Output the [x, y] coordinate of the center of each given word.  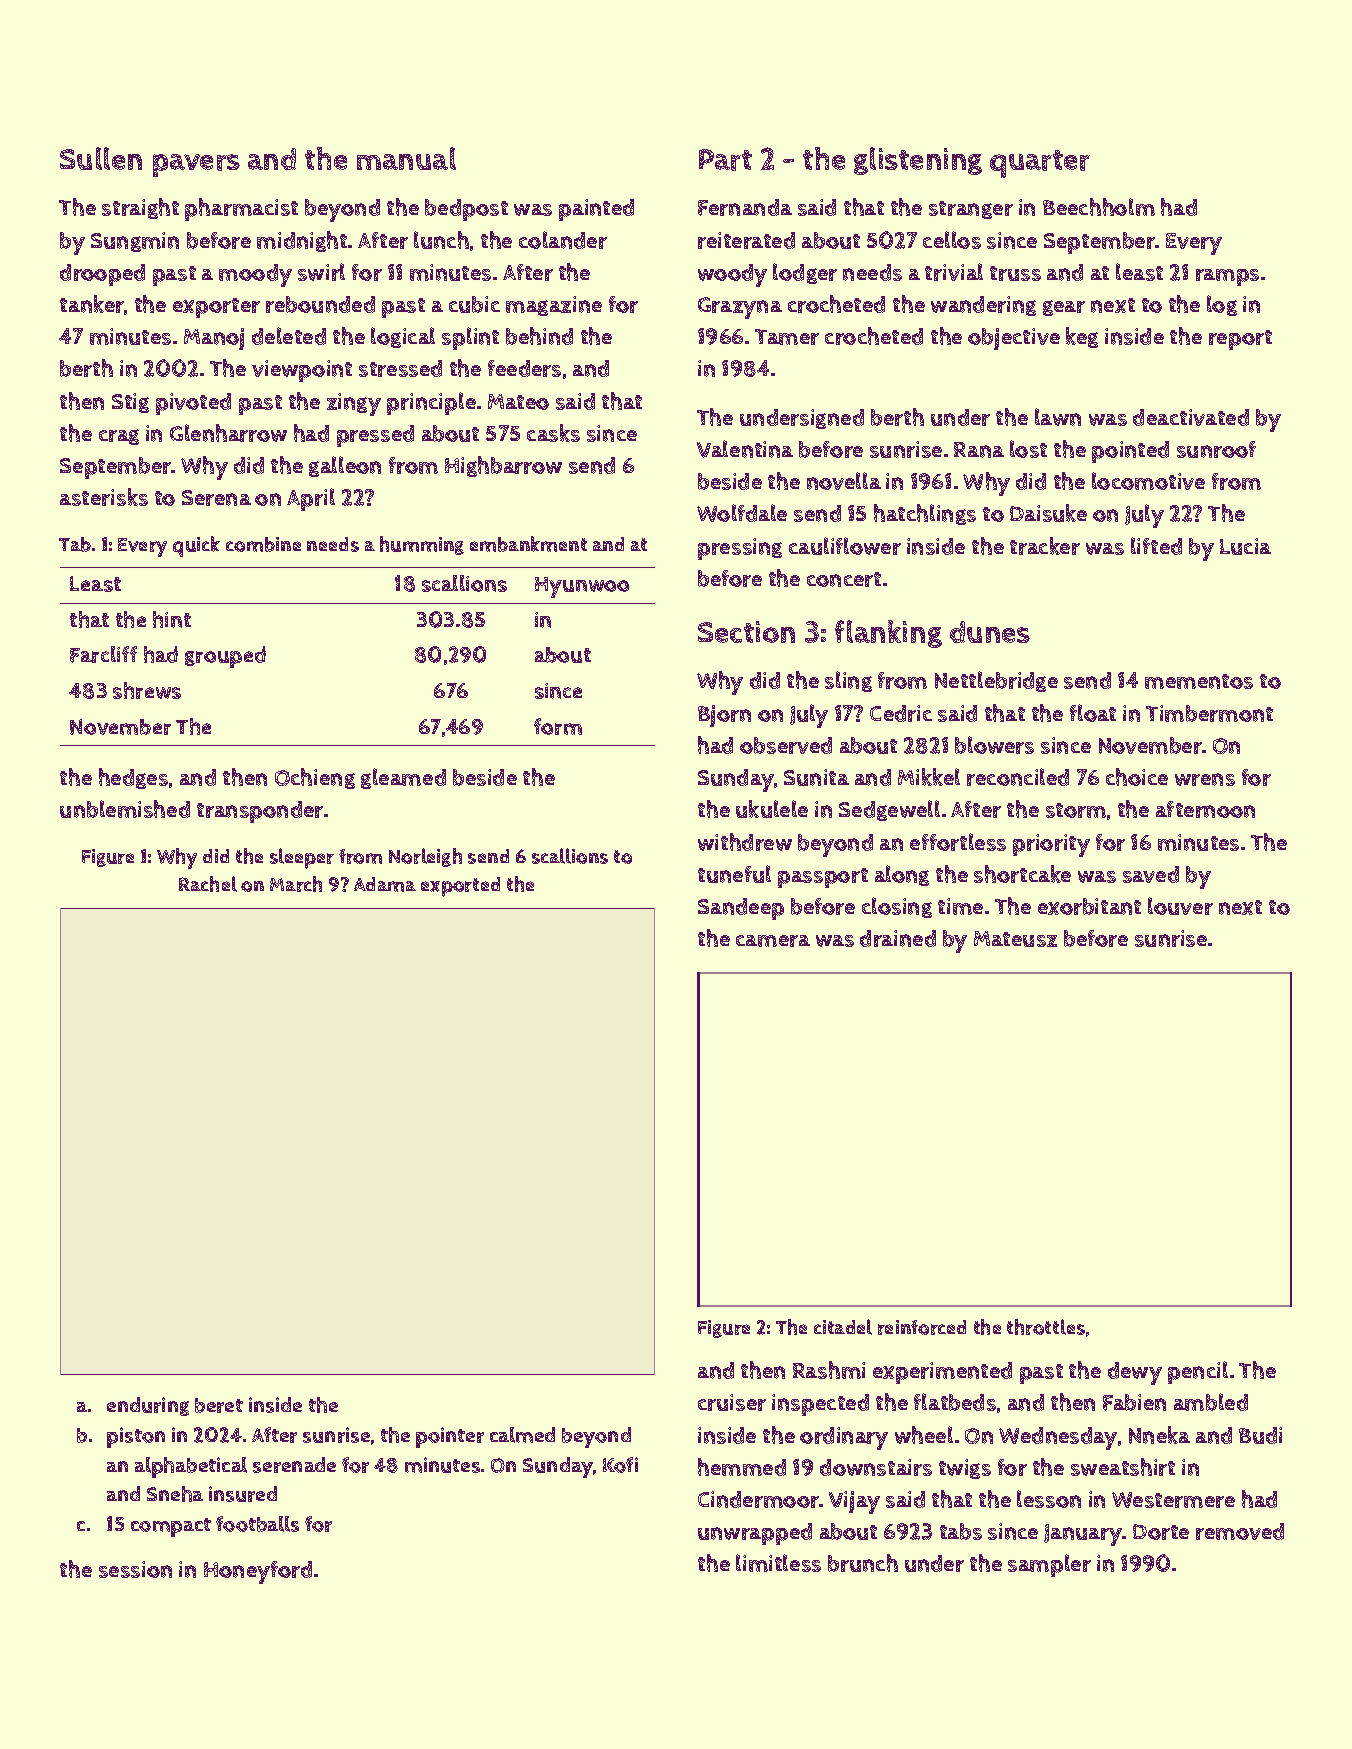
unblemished [125, 809]
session [135, 1569]
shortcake [1022, 874]
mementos [1199, 681]
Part [725, 160]
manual [406, 158]
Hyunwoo [582, 587]
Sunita [816, 777]
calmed [522, 1435]
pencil [1198, 1372]
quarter [1040, 164]
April [311, 499]
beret [219, 1405]
